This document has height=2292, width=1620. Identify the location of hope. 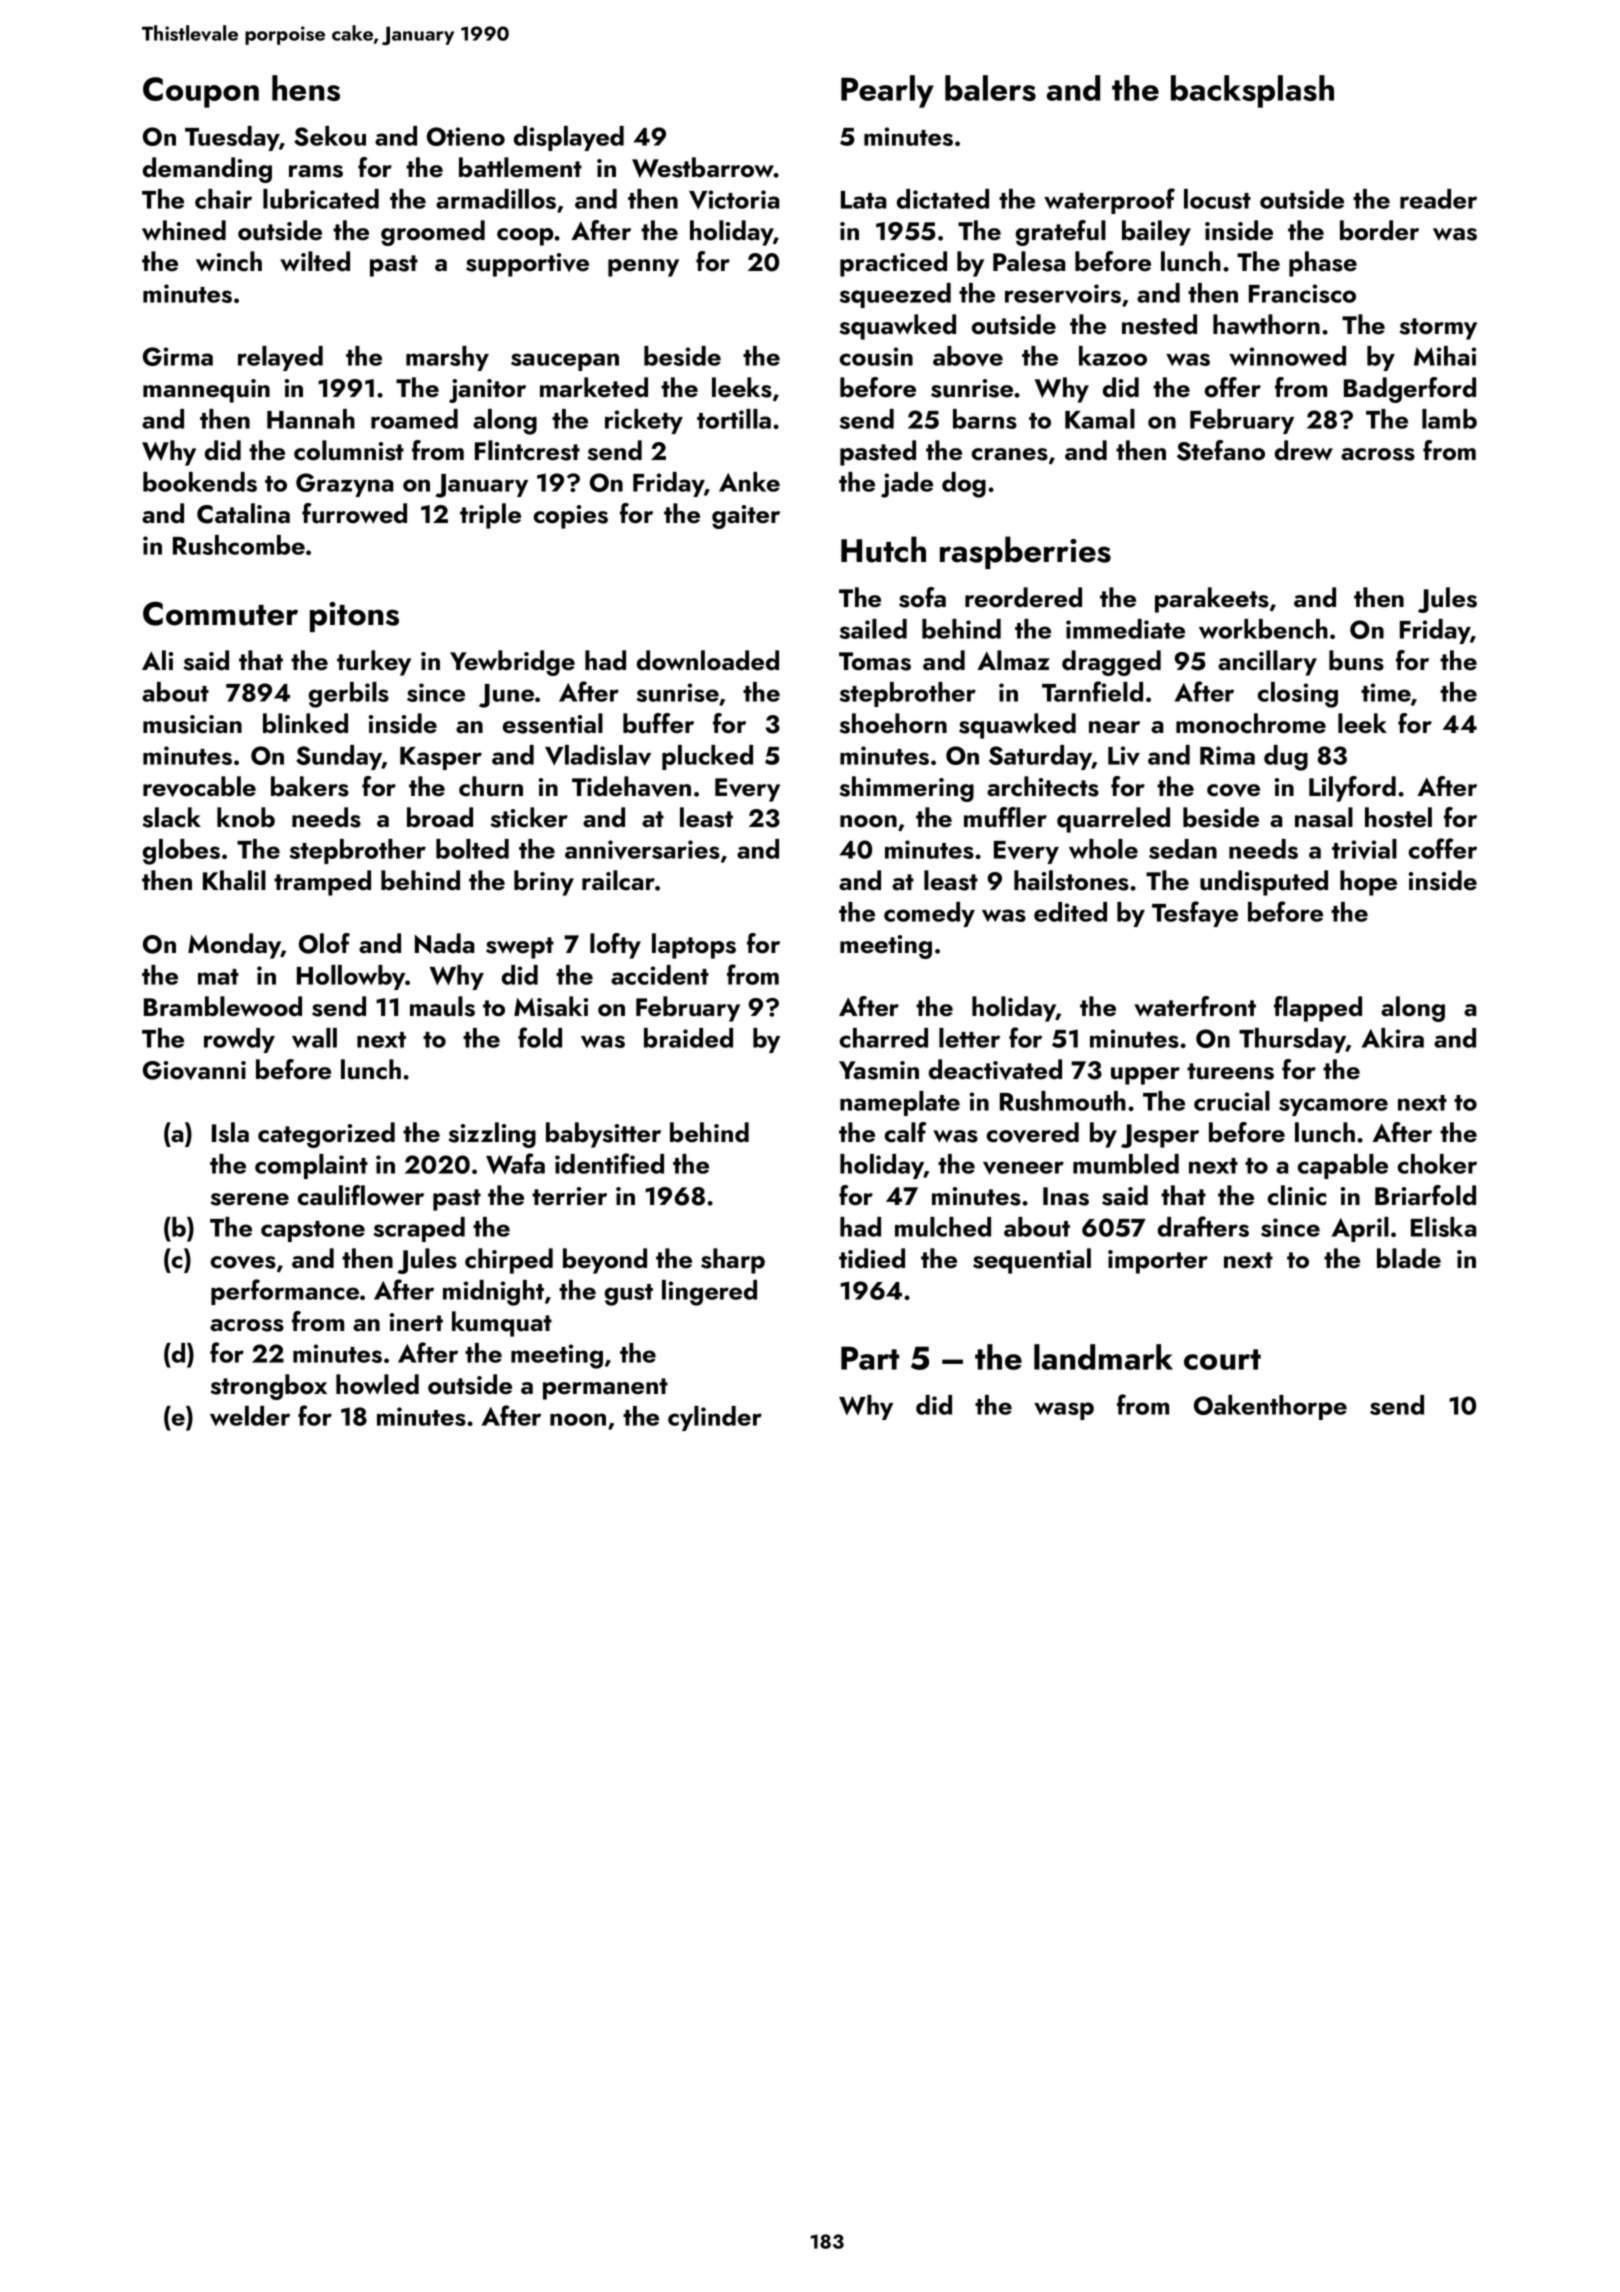
(1368, 883).
